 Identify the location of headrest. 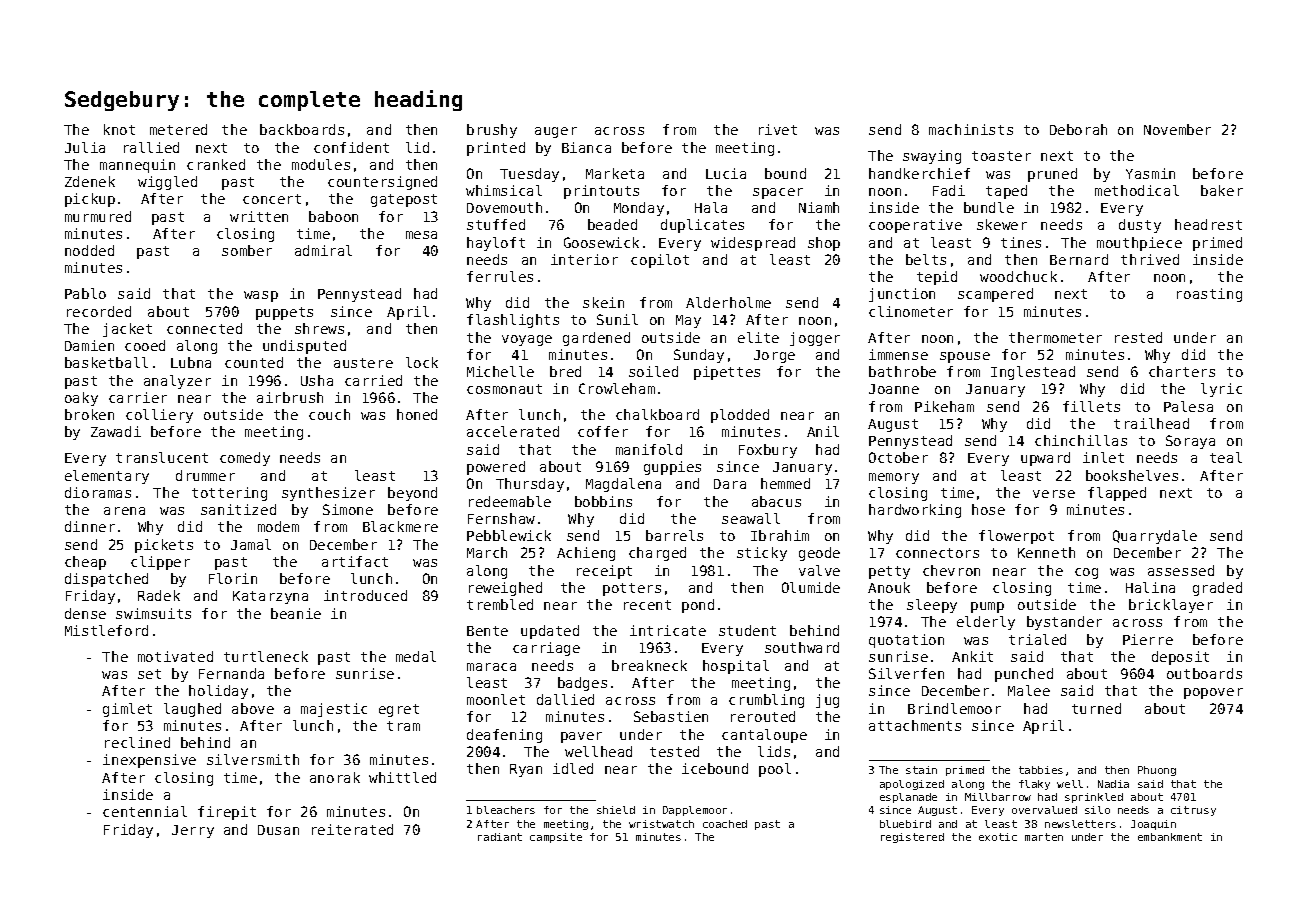
(1208, 224).
